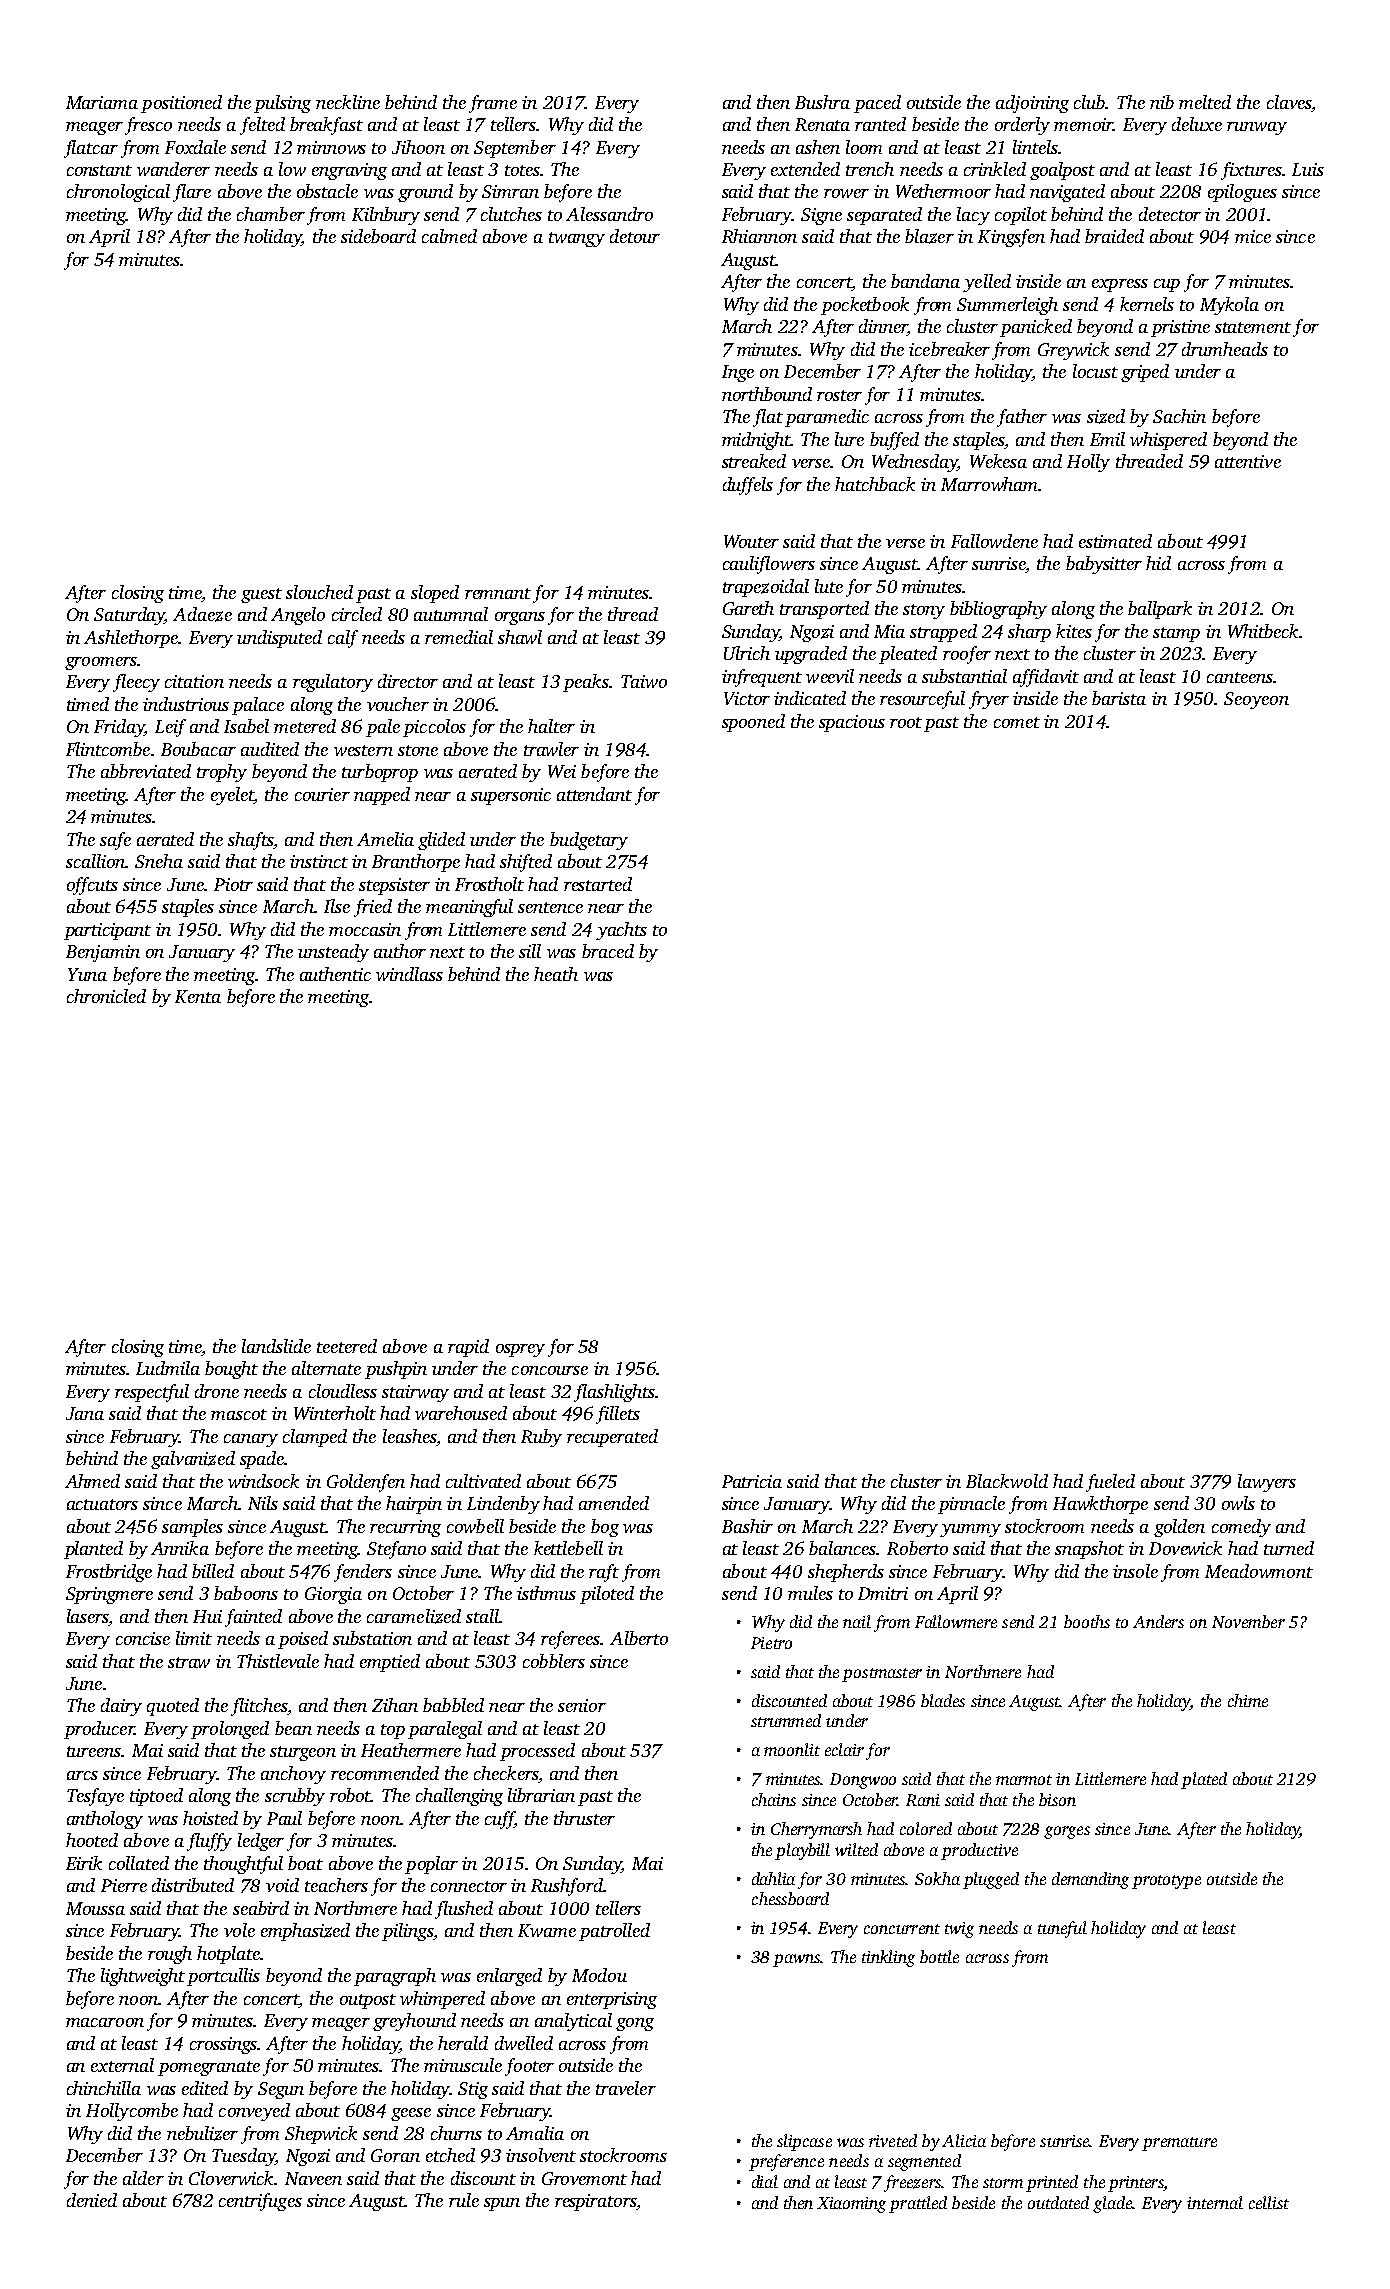 Image resolution: width=1390 pixels, height=2289 pixels. What do you see at coordinates (822, 102) in the screenshot?
I see `Bushra` at bounding box center [822, 102].
